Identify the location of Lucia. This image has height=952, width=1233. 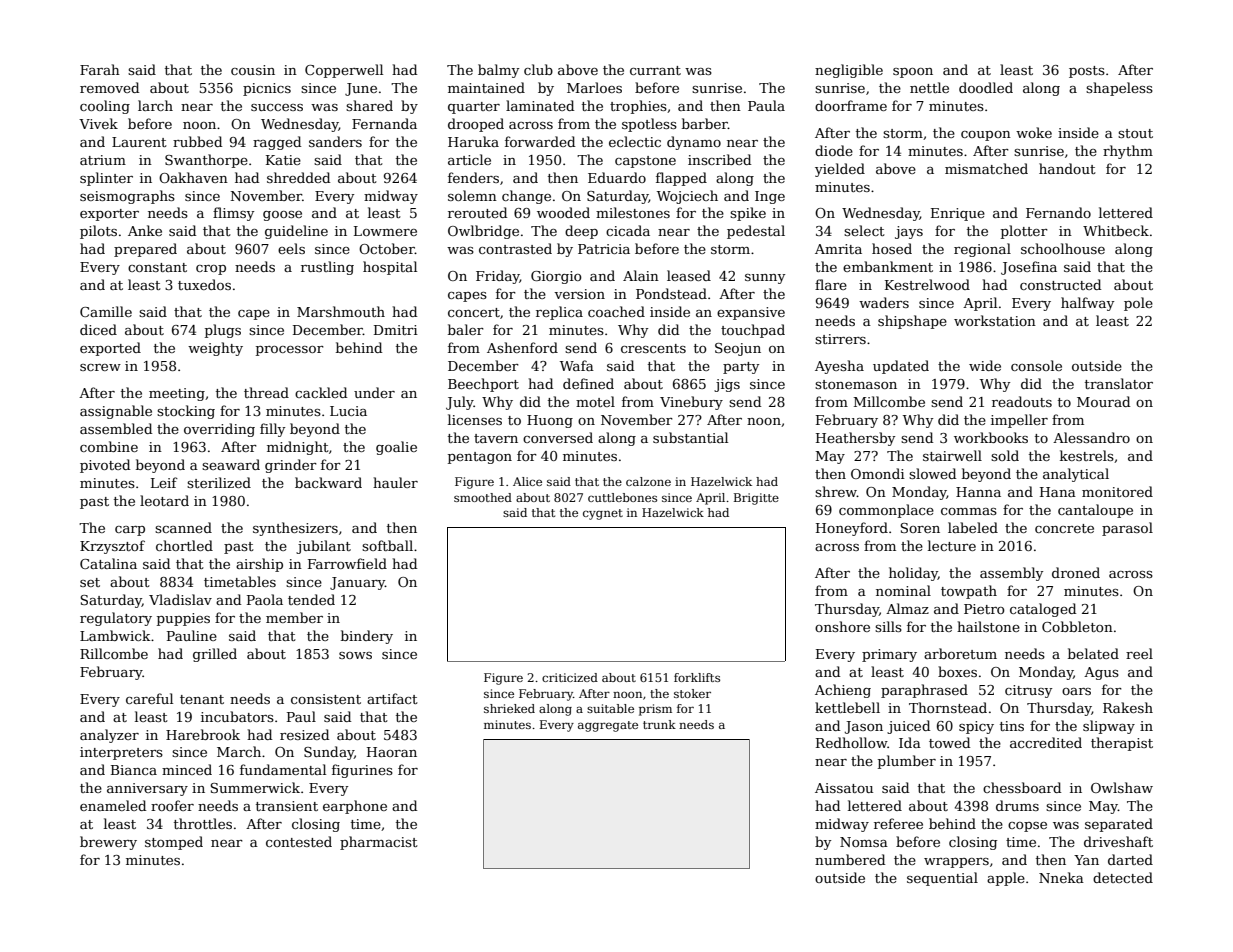
(348, 411).
